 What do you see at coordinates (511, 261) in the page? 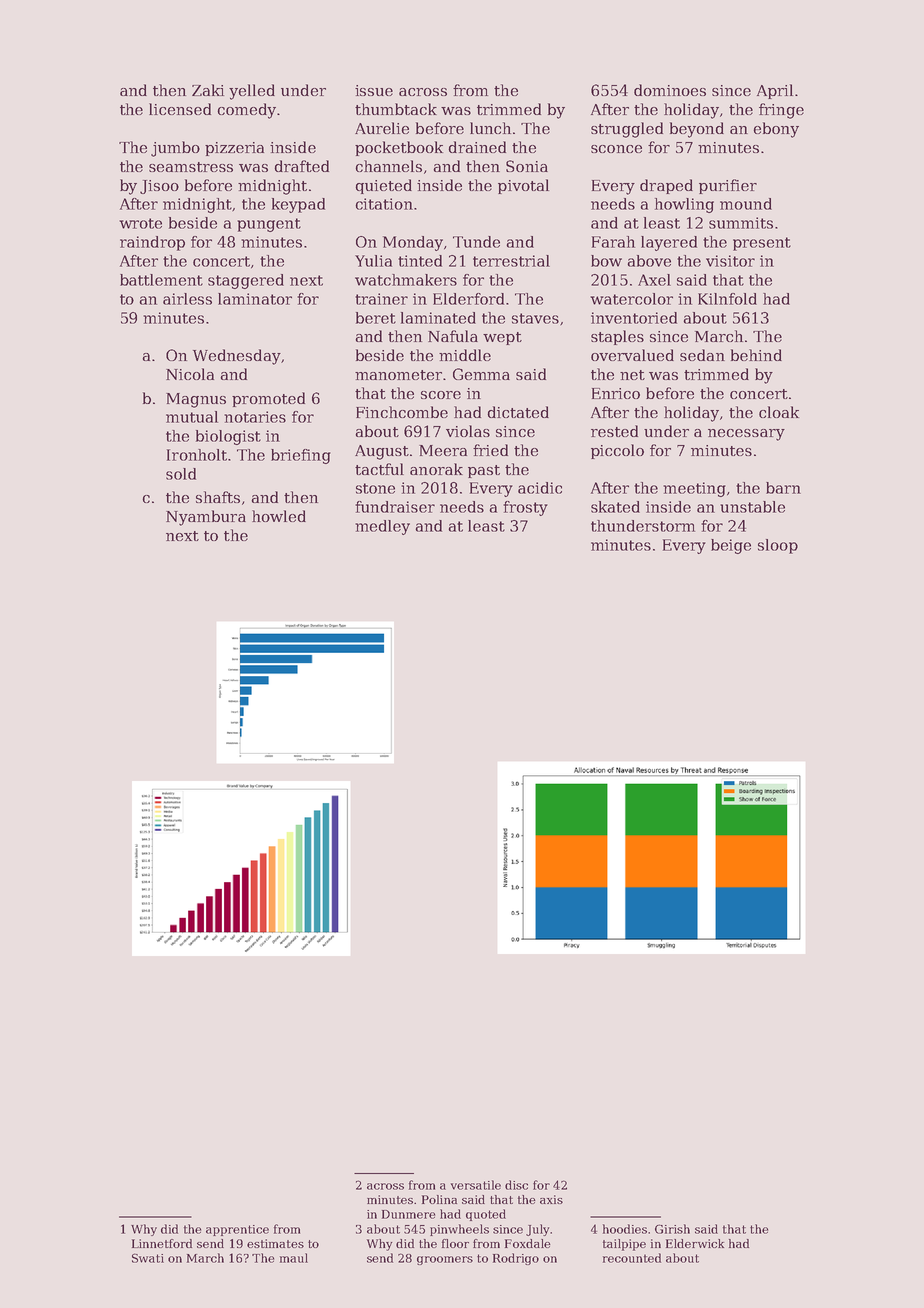
I see `terrestrial` at bounding box center [511, 261].
